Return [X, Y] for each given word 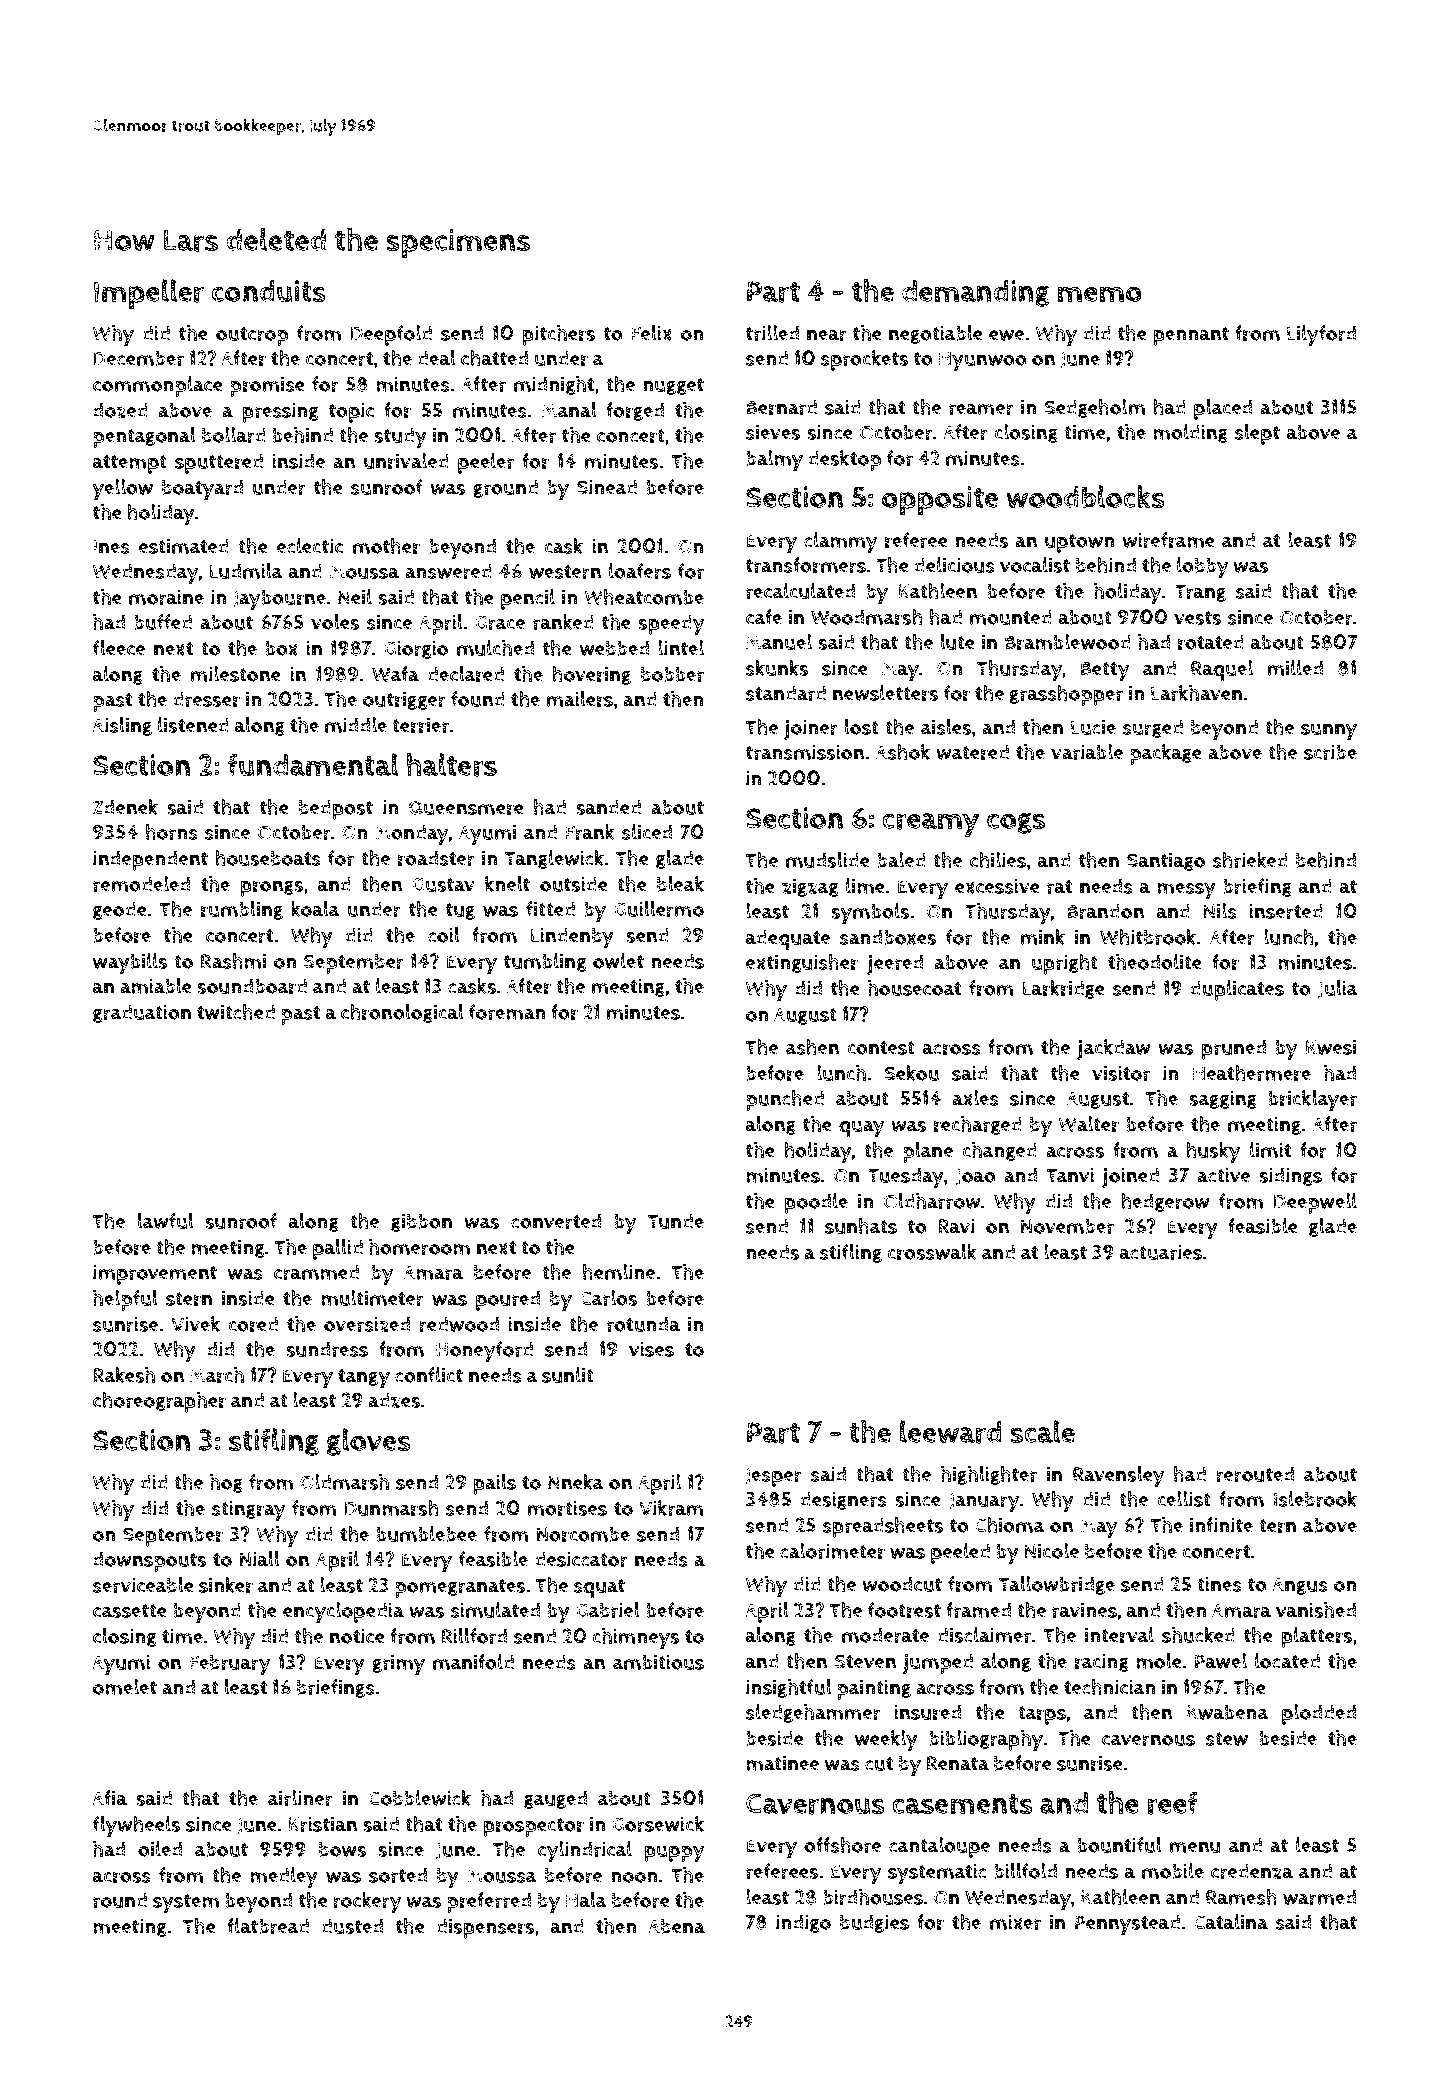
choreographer [159, 1402]
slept [1257, 434]
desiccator [581, 1559]
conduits [269, 291]
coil [444, 935]
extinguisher [802, 963]
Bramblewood [1068, 642]
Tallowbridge [1057, 1585]
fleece [119, 648]
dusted [352, 1926]
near [827, 335]
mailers [580, 699]
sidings [1290, 1176]
